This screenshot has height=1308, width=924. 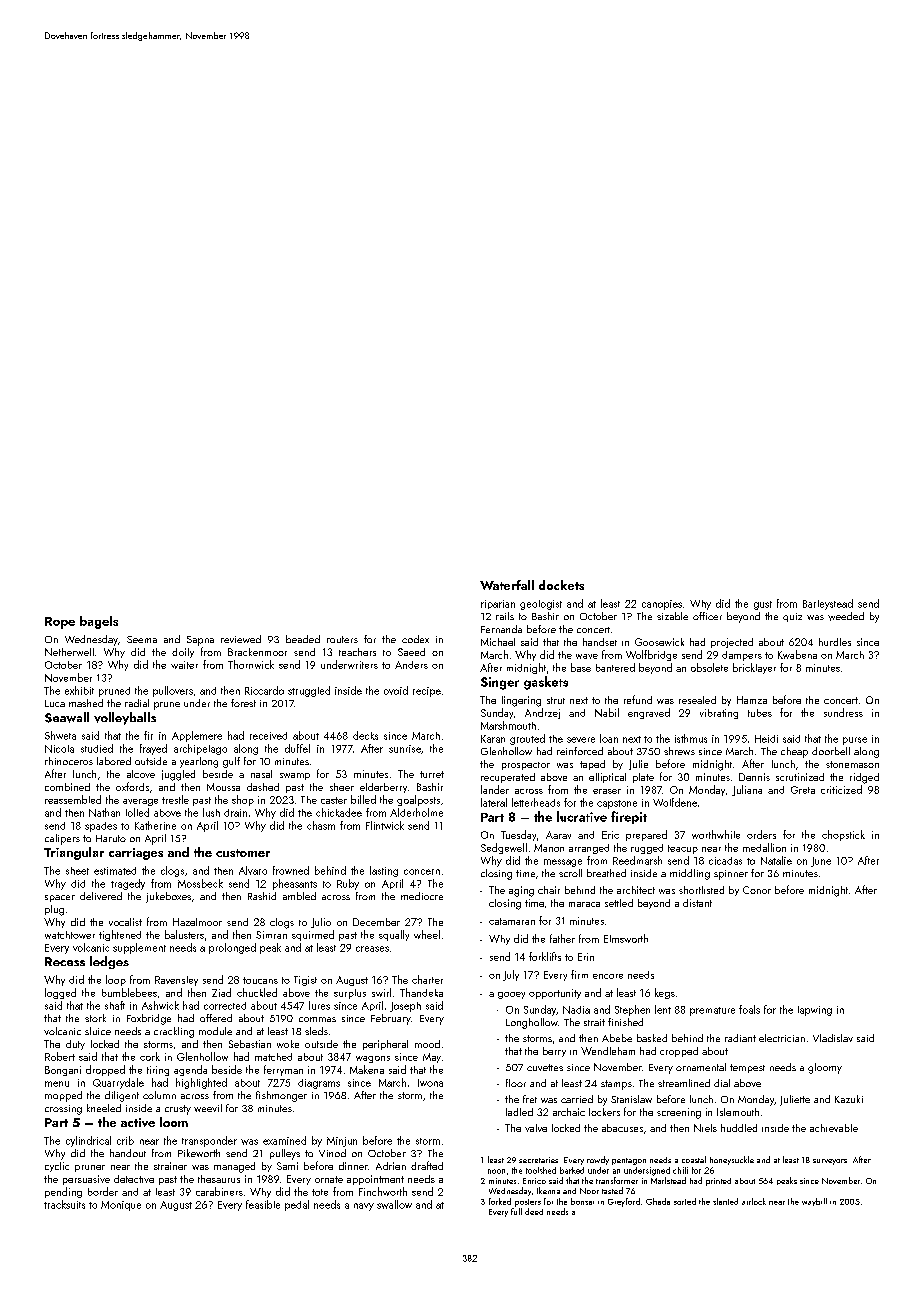 What do you see at coordinates (232, 948) in the screenshot?
I see `prolonged` at bounding box center [232, 948].
